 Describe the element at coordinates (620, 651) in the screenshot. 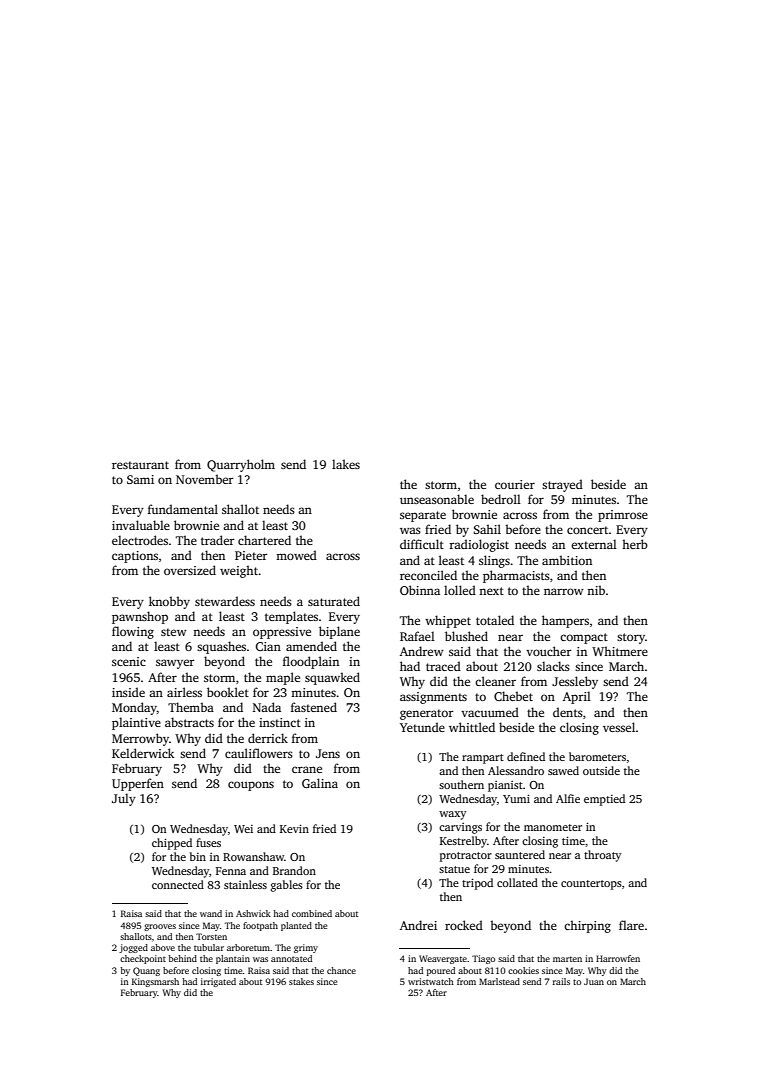

I see `Whitmere` at that location.
